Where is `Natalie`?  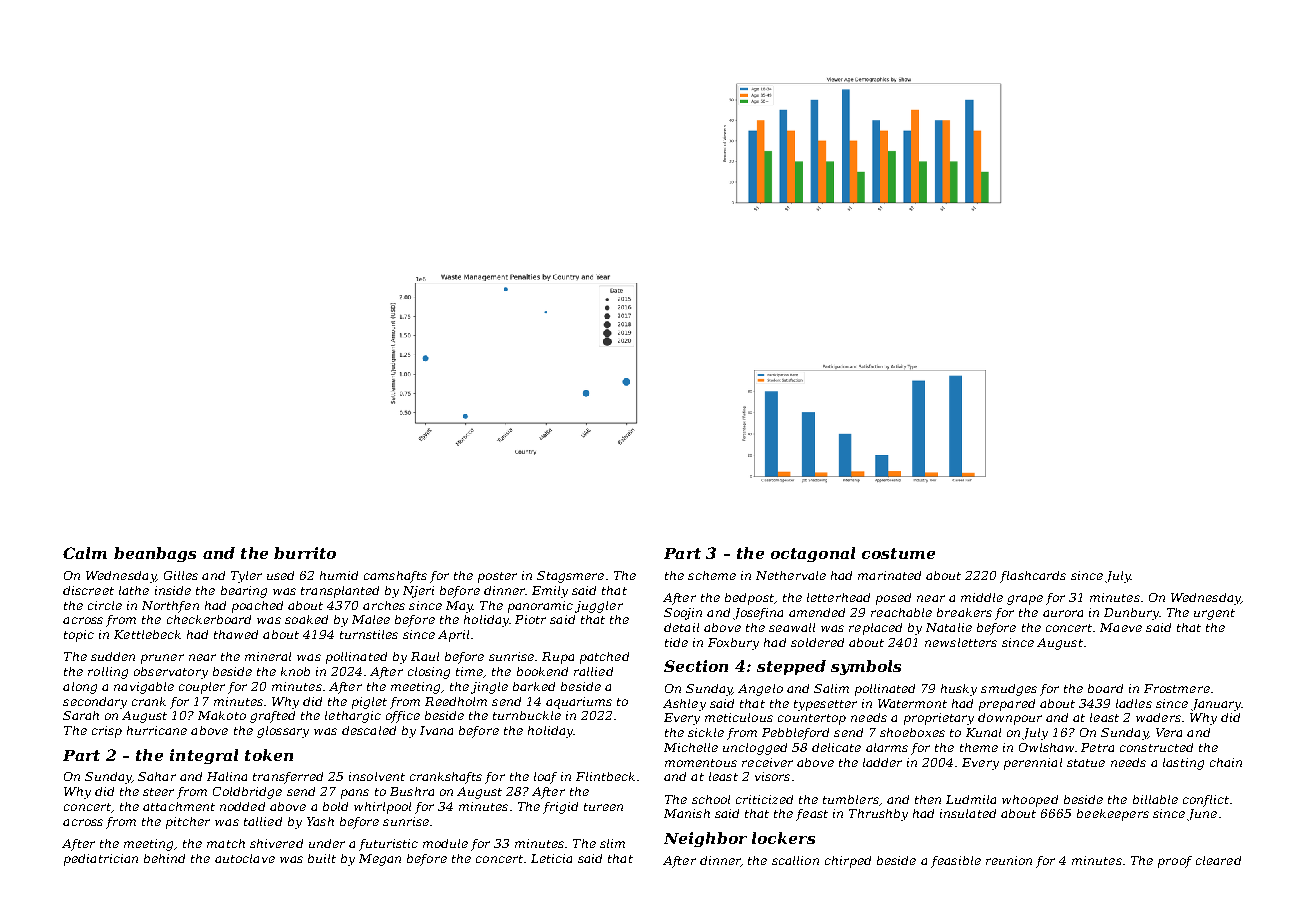 Natalie is located at coordinates (949, 627).
